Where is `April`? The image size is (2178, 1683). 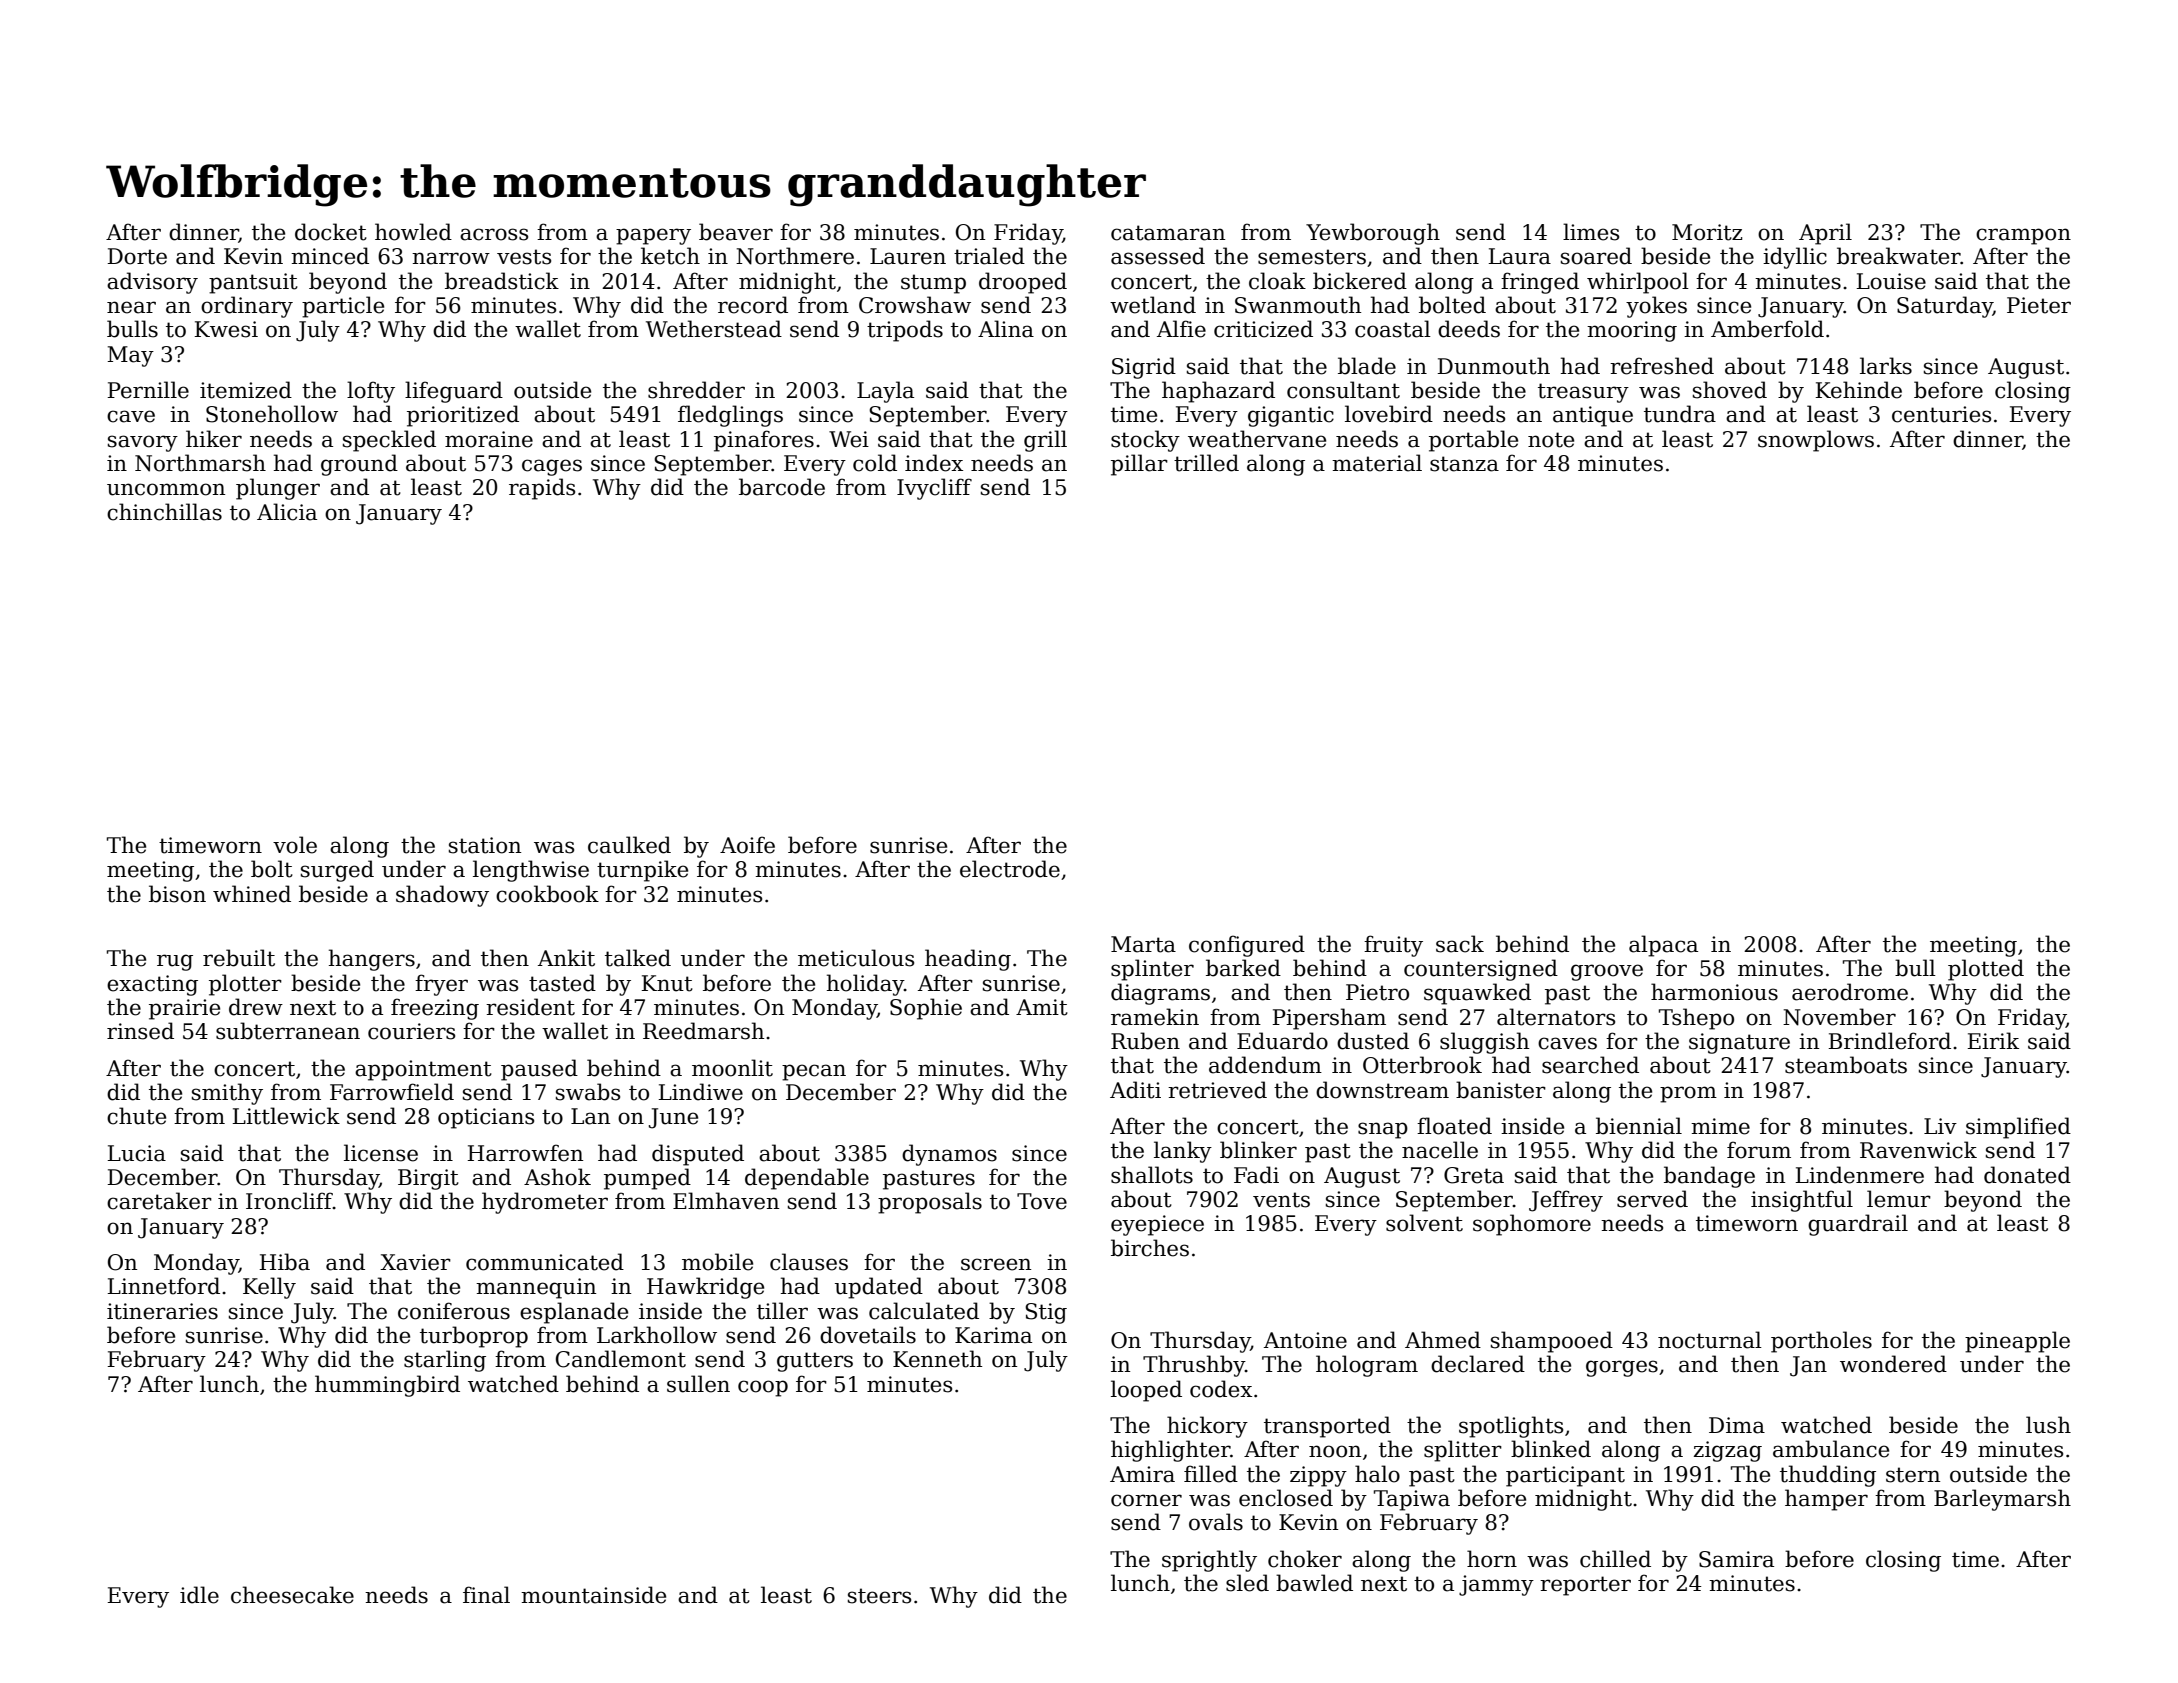 April is located at coordinates (1825, 234).
